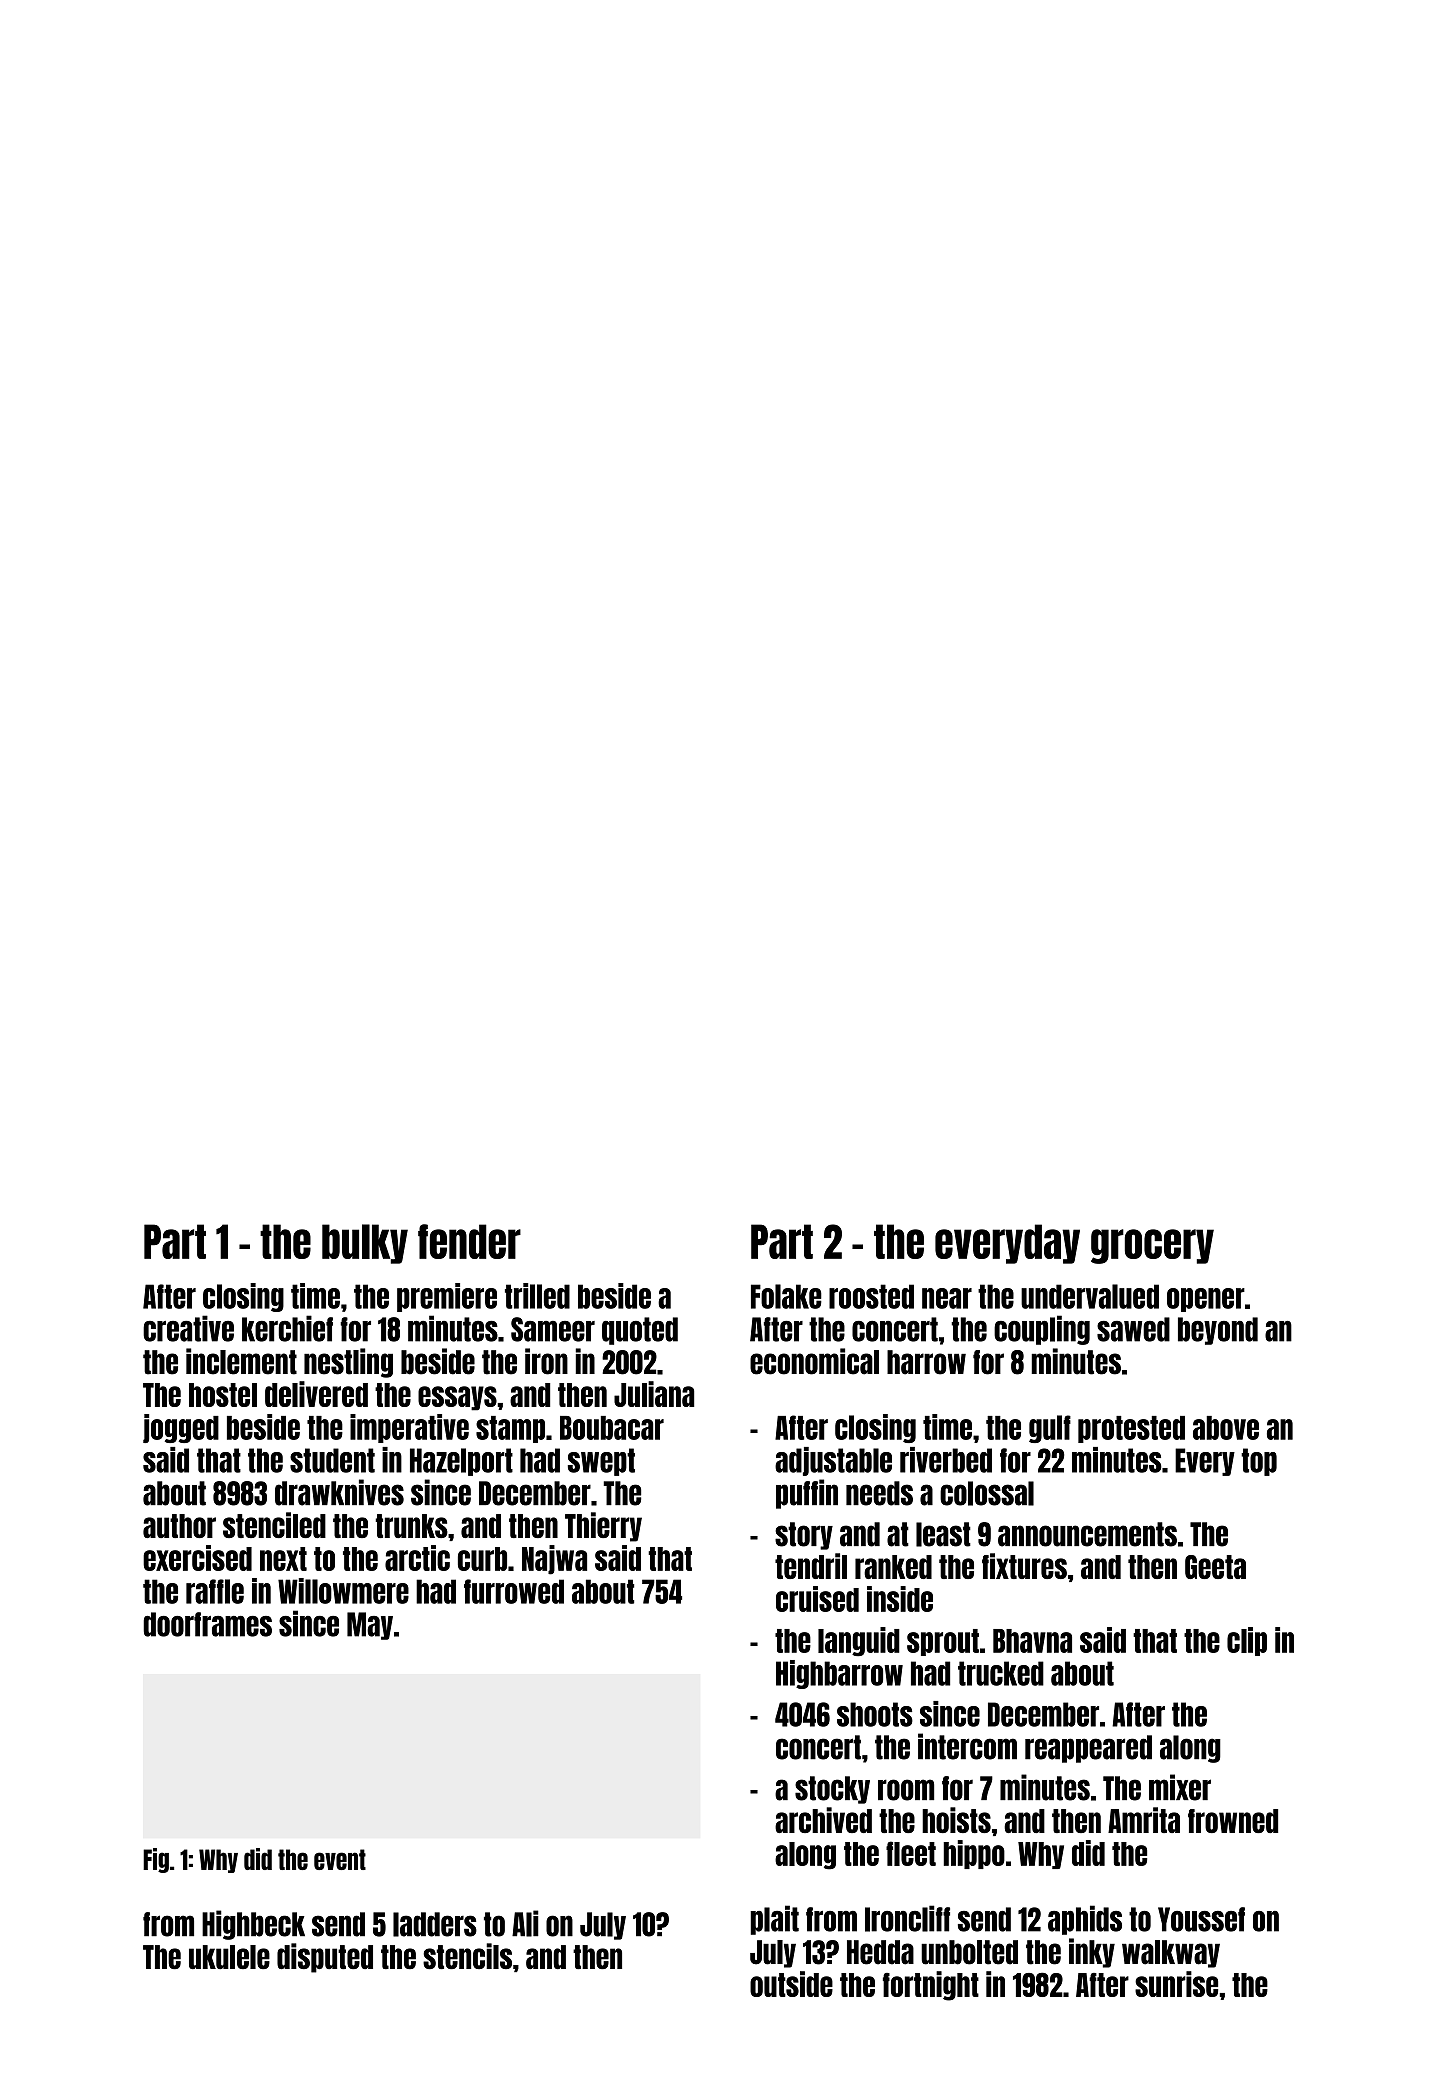  I want to click on grocery, so click(1152, 1246).
